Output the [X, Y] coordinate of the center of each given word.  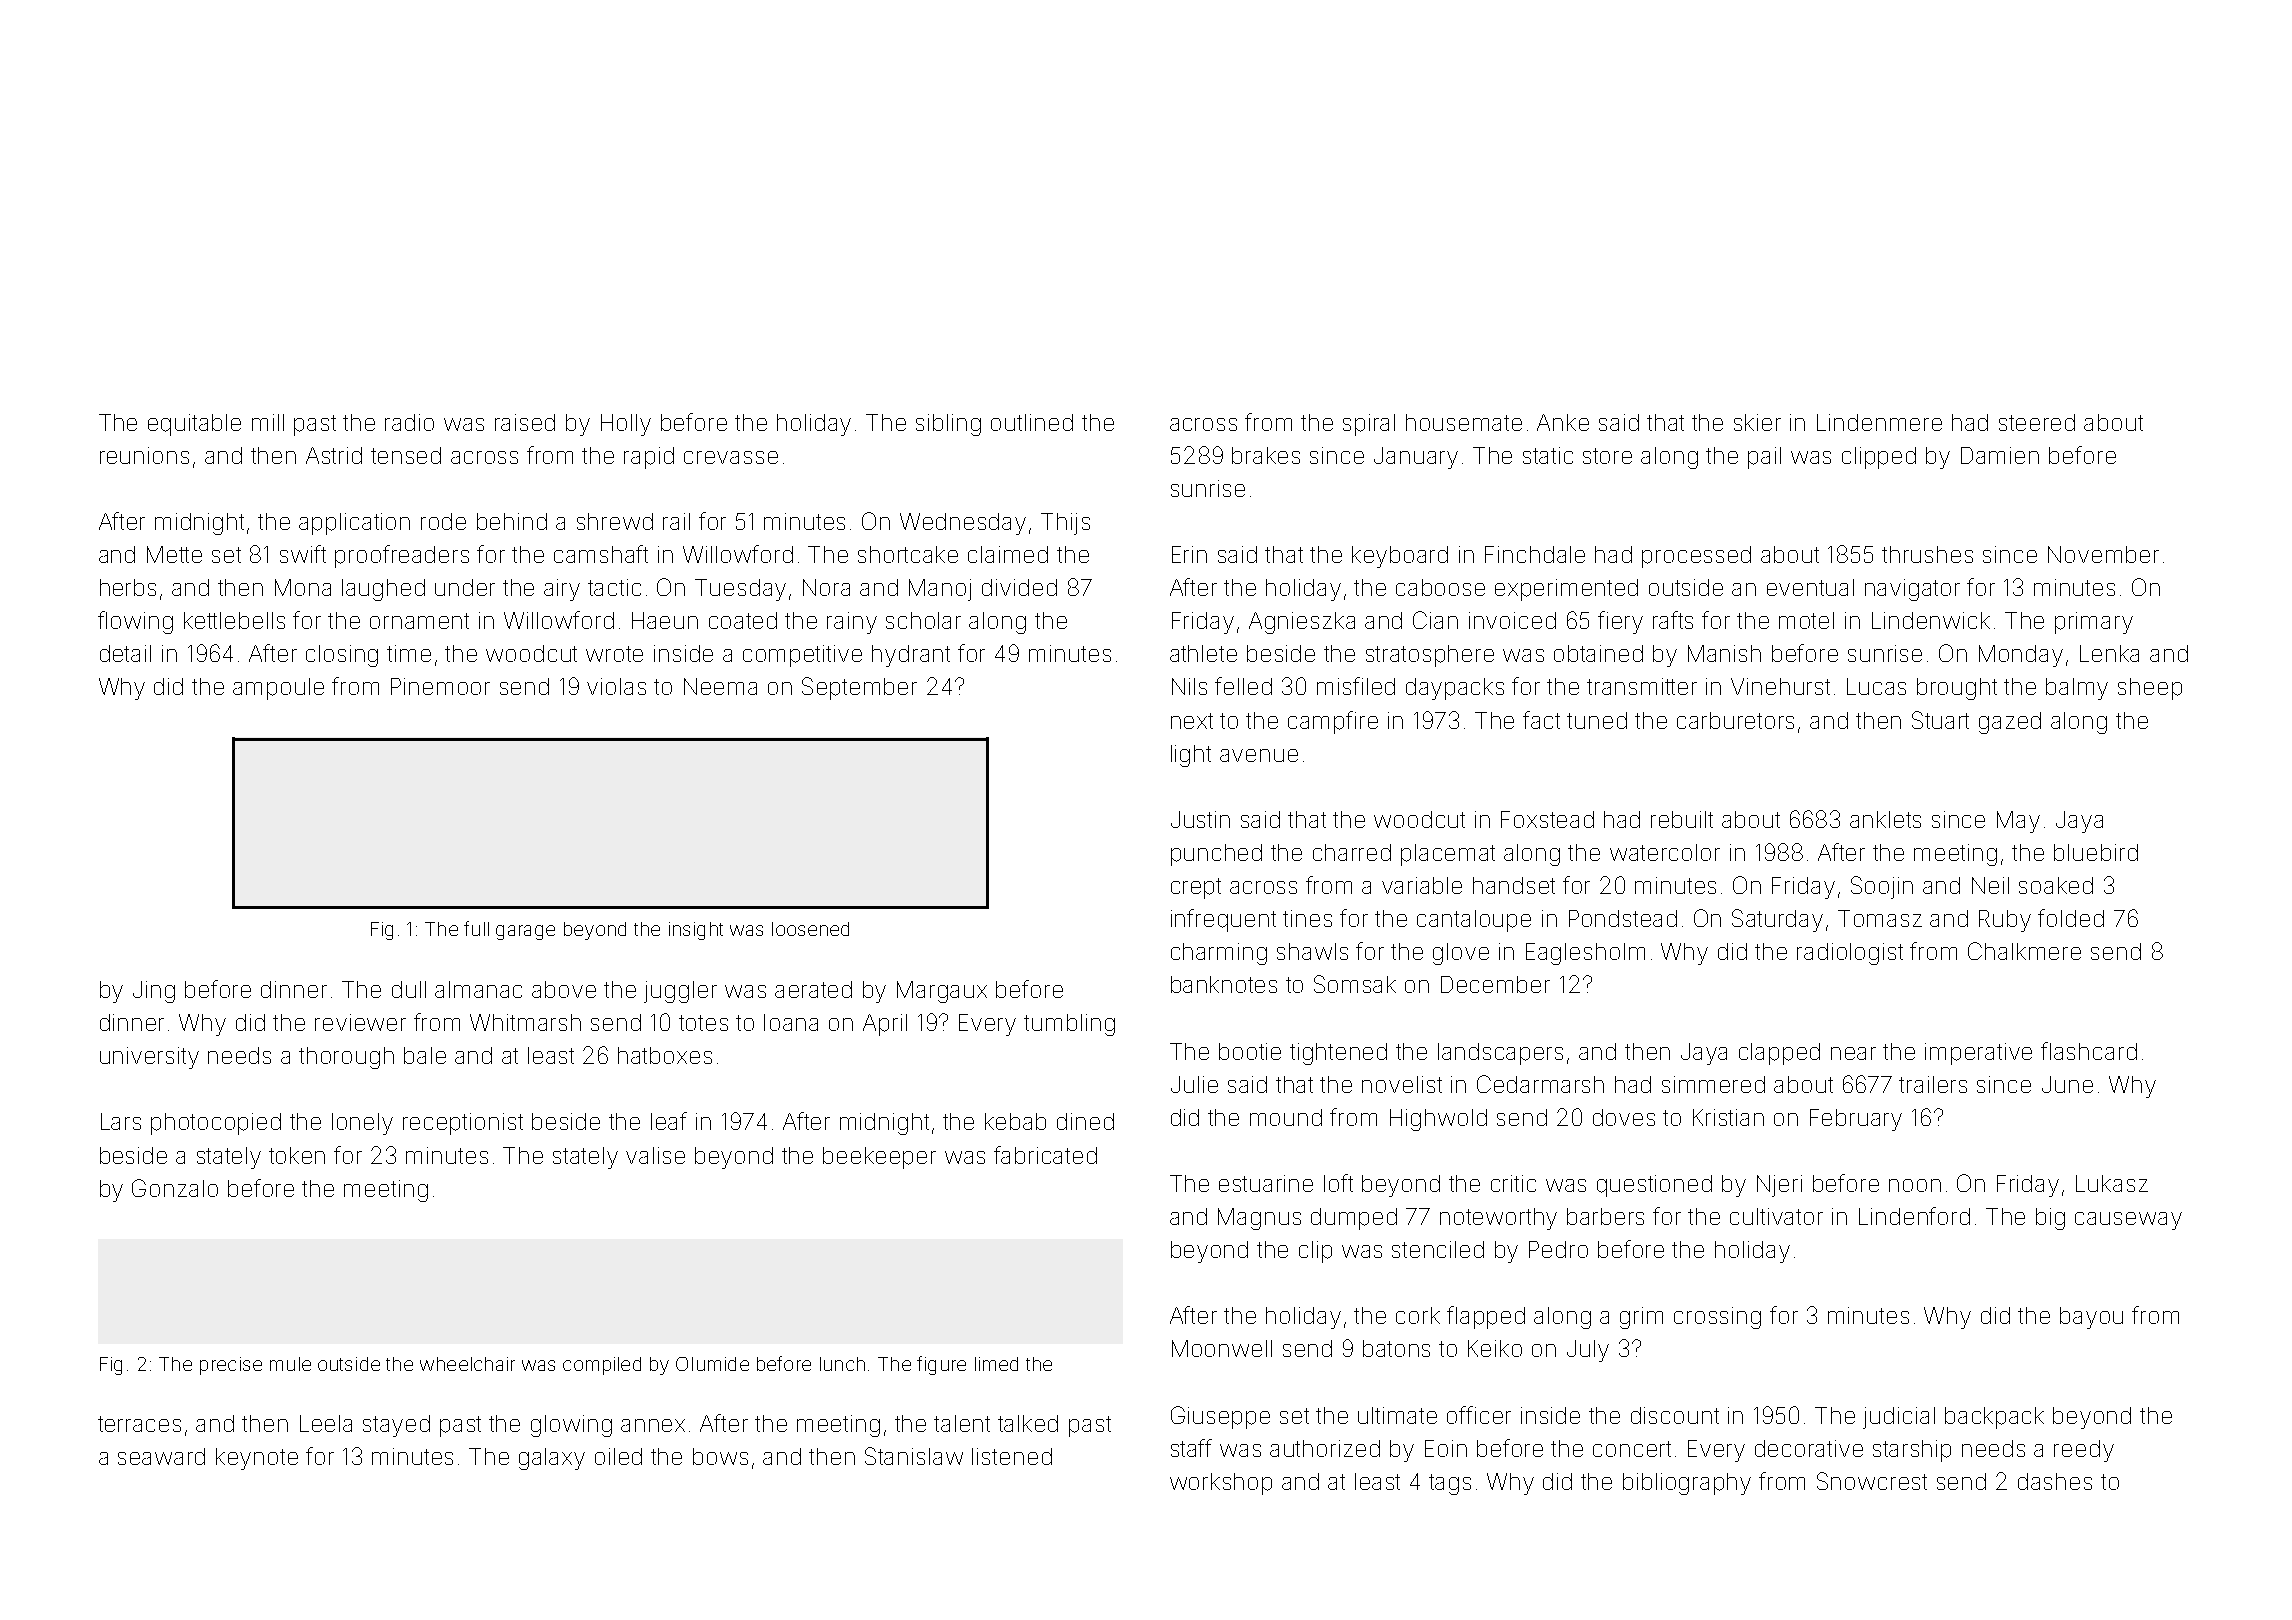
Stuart [1940, 720]
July [1588, 1351]
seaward [161, 1456]
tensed [406, 455]
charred [1352, 852]
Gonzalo [175, 1188]
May [2018, 822]
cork [1418, 1315]
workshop [1221, 1484]
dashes [2055, 1481]
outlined [1032, 422]
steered [2037, 422]
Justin [1200, 819]
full [476, 928]
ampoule [278, 689]
